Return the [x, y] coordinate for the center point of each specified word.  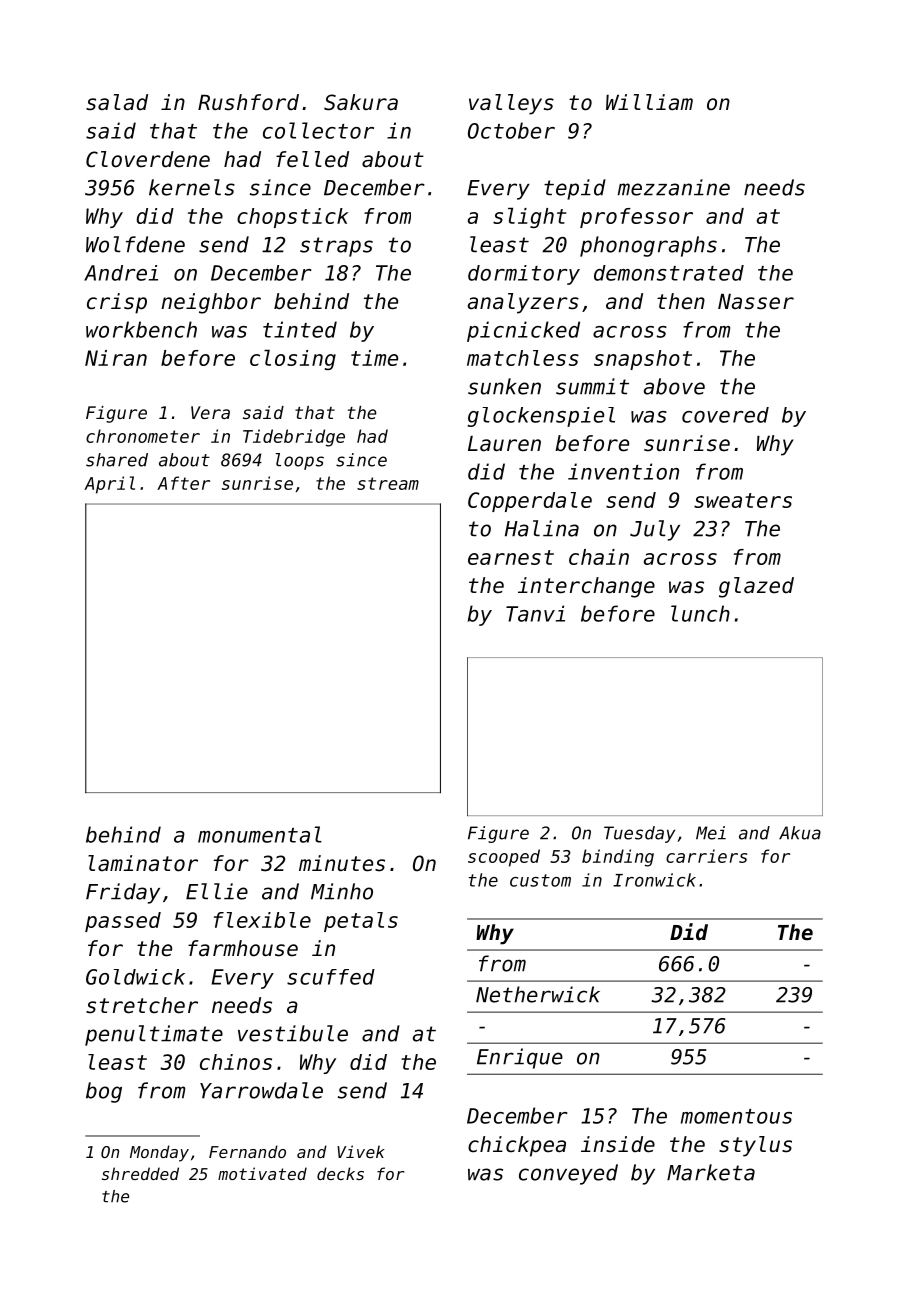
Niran [116, 358]
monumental [260, 834]
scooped [504, 858]
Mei [711, 833]
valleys [511, 104]
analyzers [523, 303]
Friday [123, 893]
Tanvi [535, 613]
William [649, 102]
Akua [800, 833]
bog [104, 1092]
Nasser [756, 302]
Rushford [248, 102]
